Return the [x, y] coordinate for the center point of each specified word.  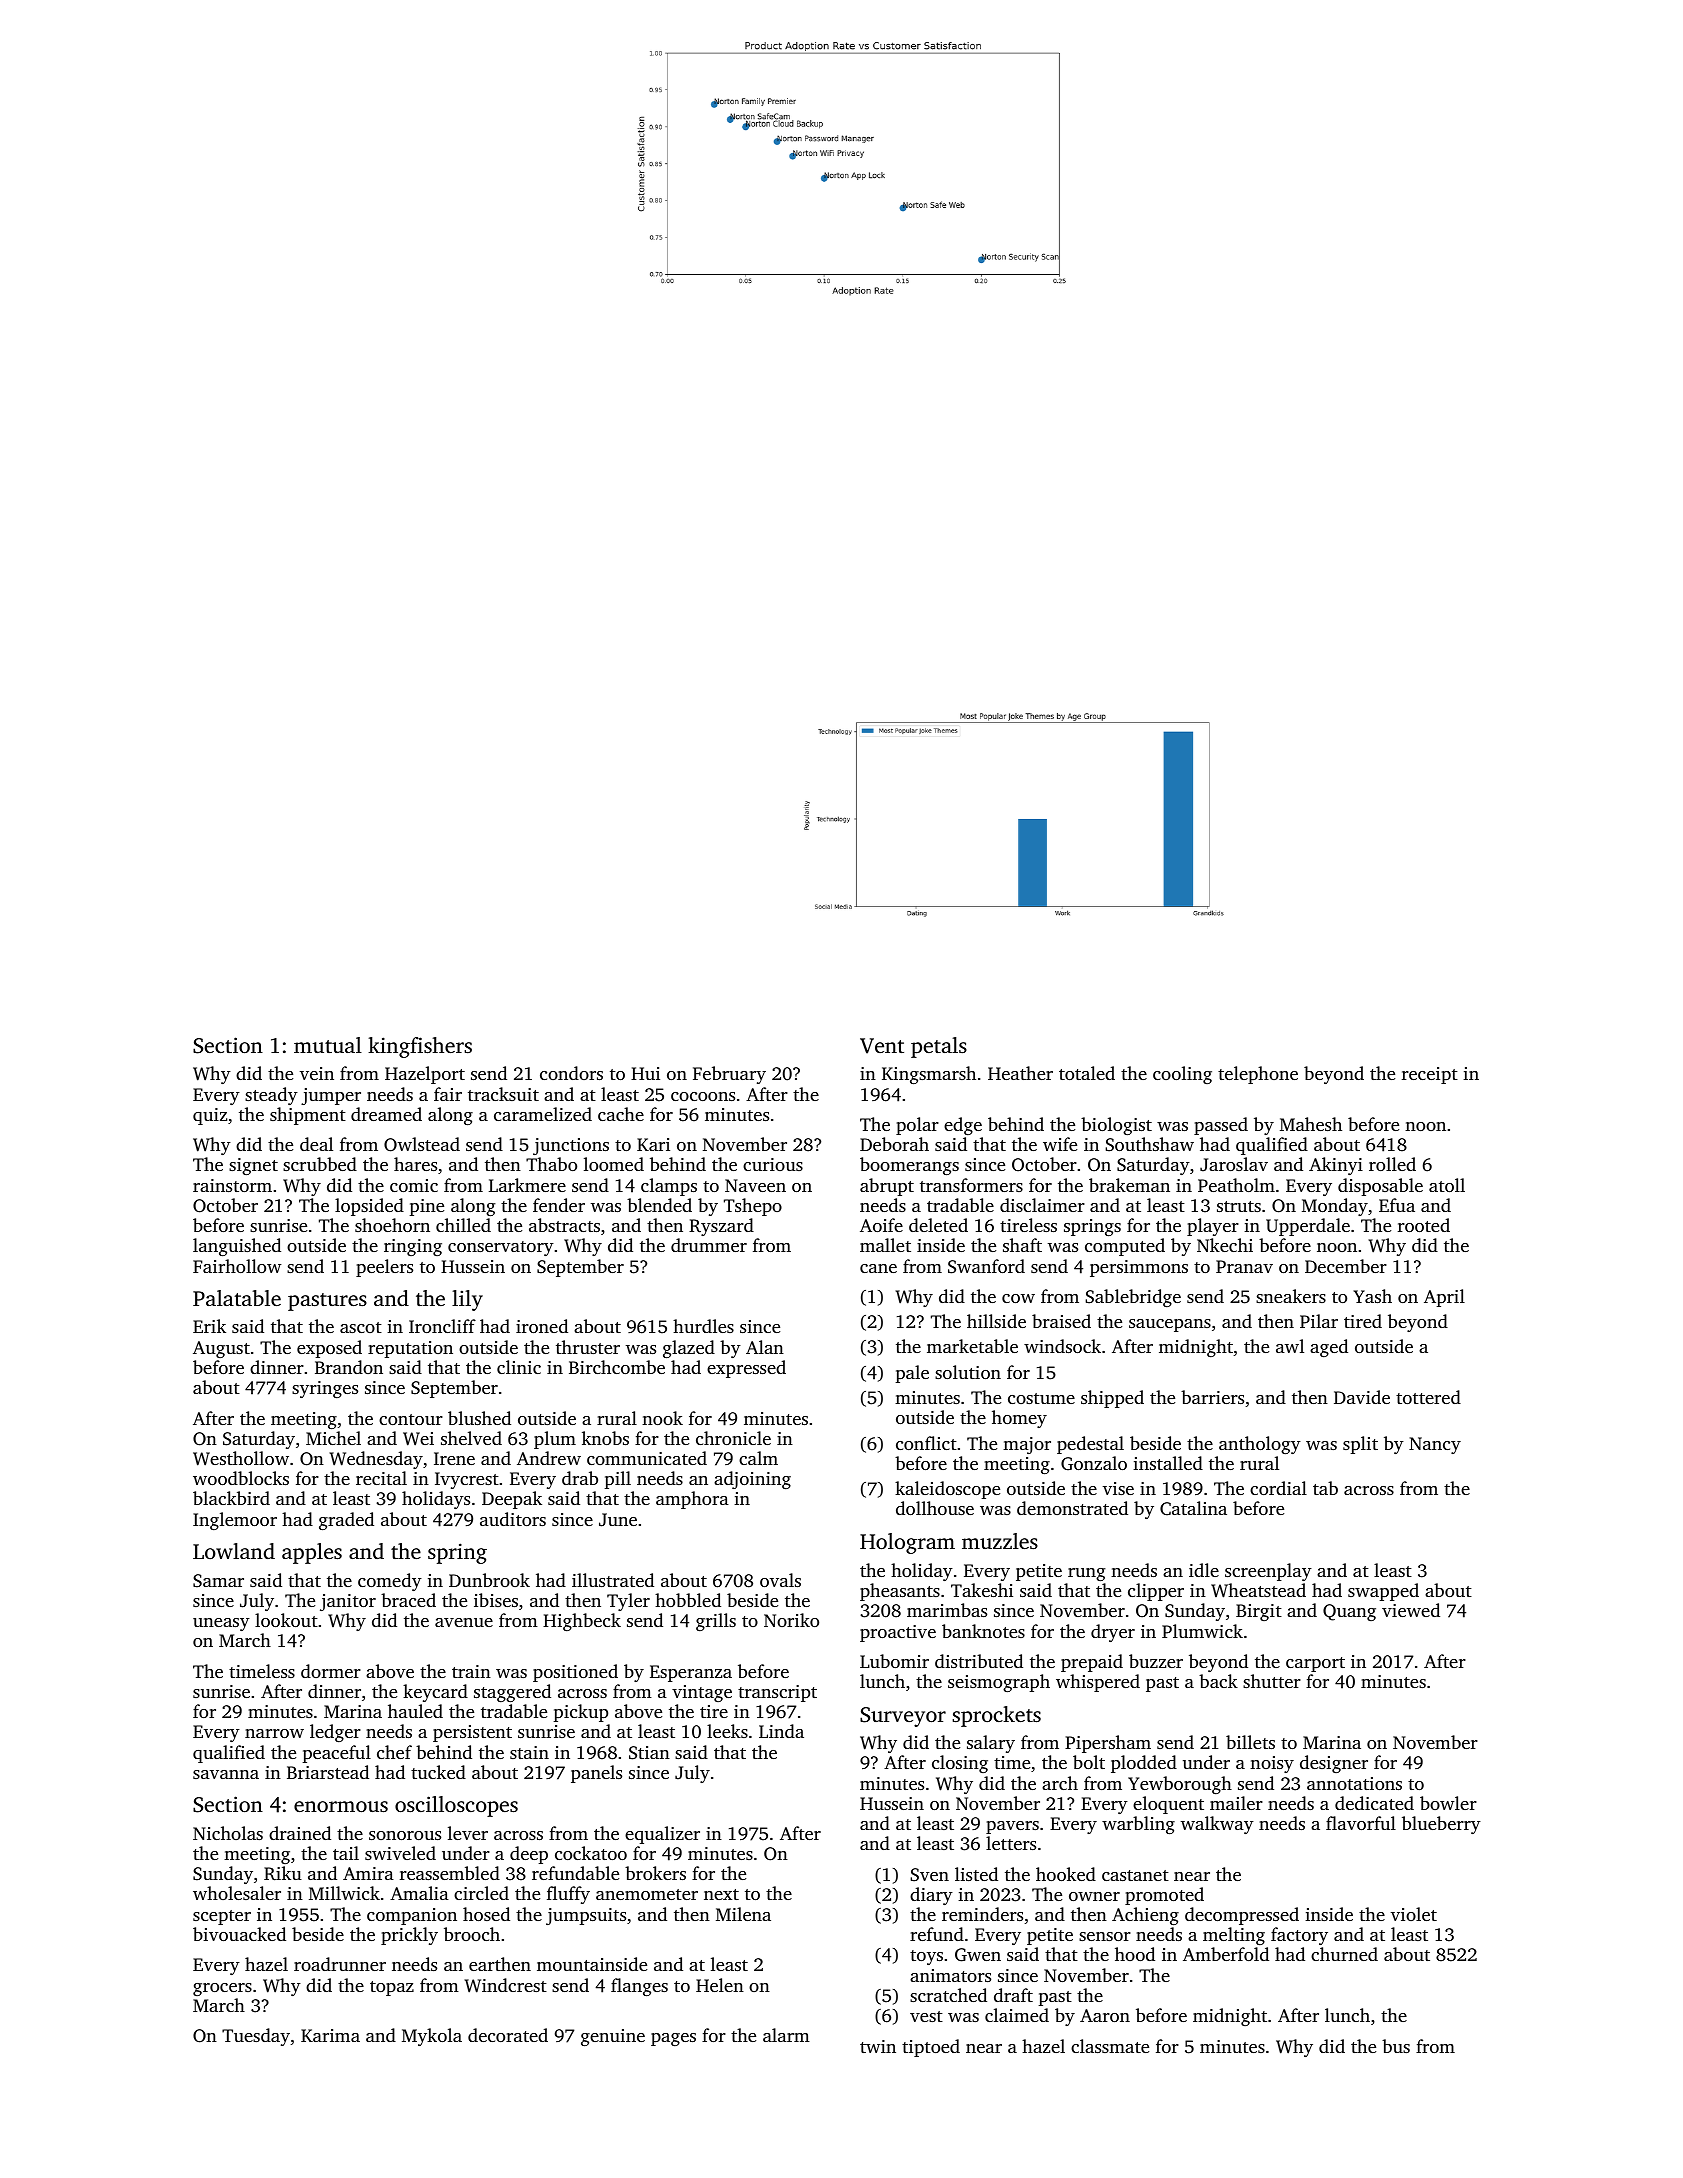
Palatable [237, 1298]
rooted [1424, 1225]
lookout [286, 1620]
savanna [226, 1774]
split [1360, 1445]
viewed [1411, 1610]
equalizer [662, 1835]
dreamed [386, 1114]
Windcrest [505, 1985]
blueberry [1441, 1825]
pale [912, 1374]
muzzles [1000, 1541]
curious [773, 1164]
